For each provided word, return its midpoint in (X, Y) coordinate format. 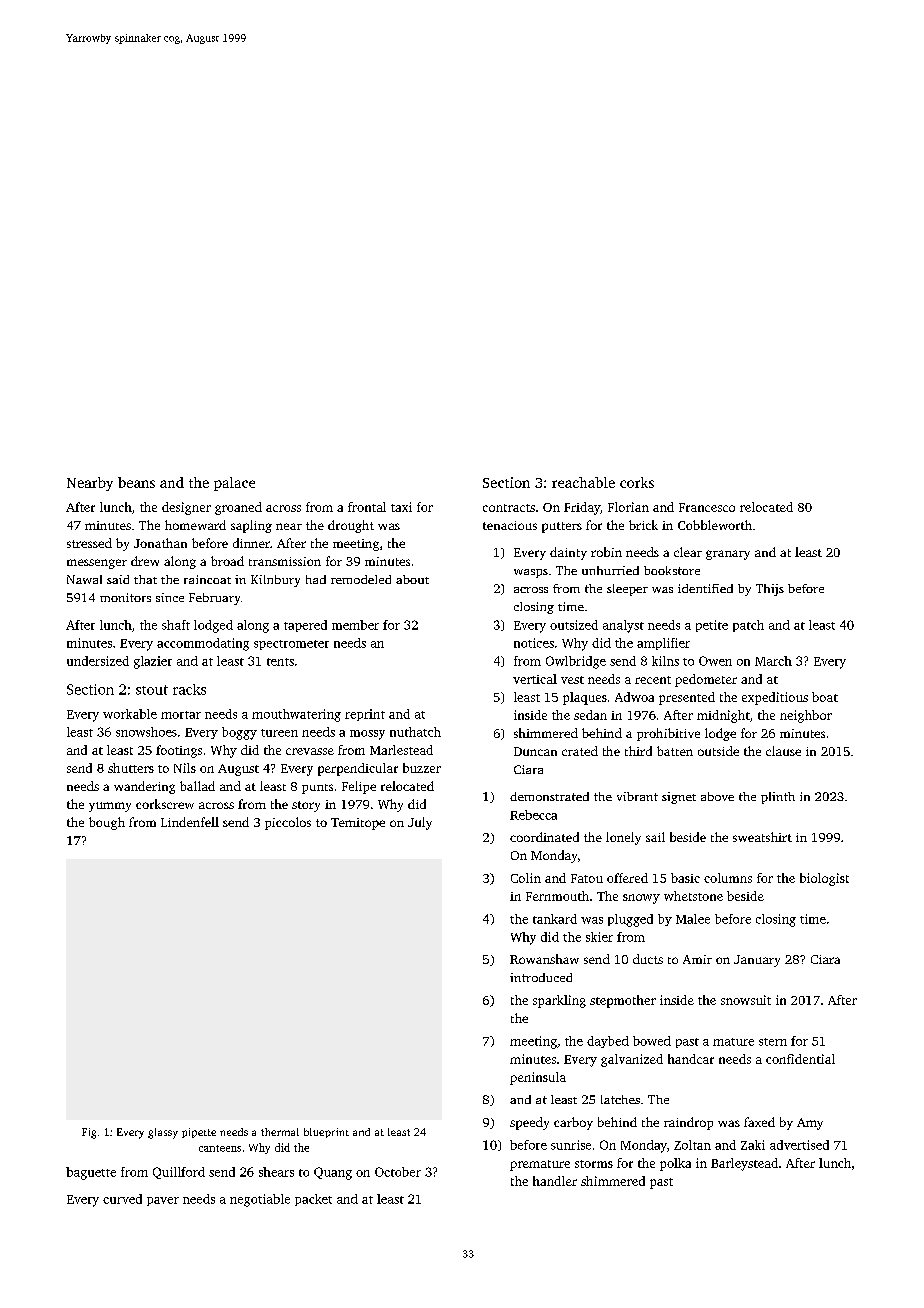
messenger (97, 564)
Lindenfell (190, 822)
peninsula (538, 1078)
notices (534, 643)
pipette (199, 1133)
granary (728, 555)
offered (627, 878)
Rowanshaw (544, 959)
